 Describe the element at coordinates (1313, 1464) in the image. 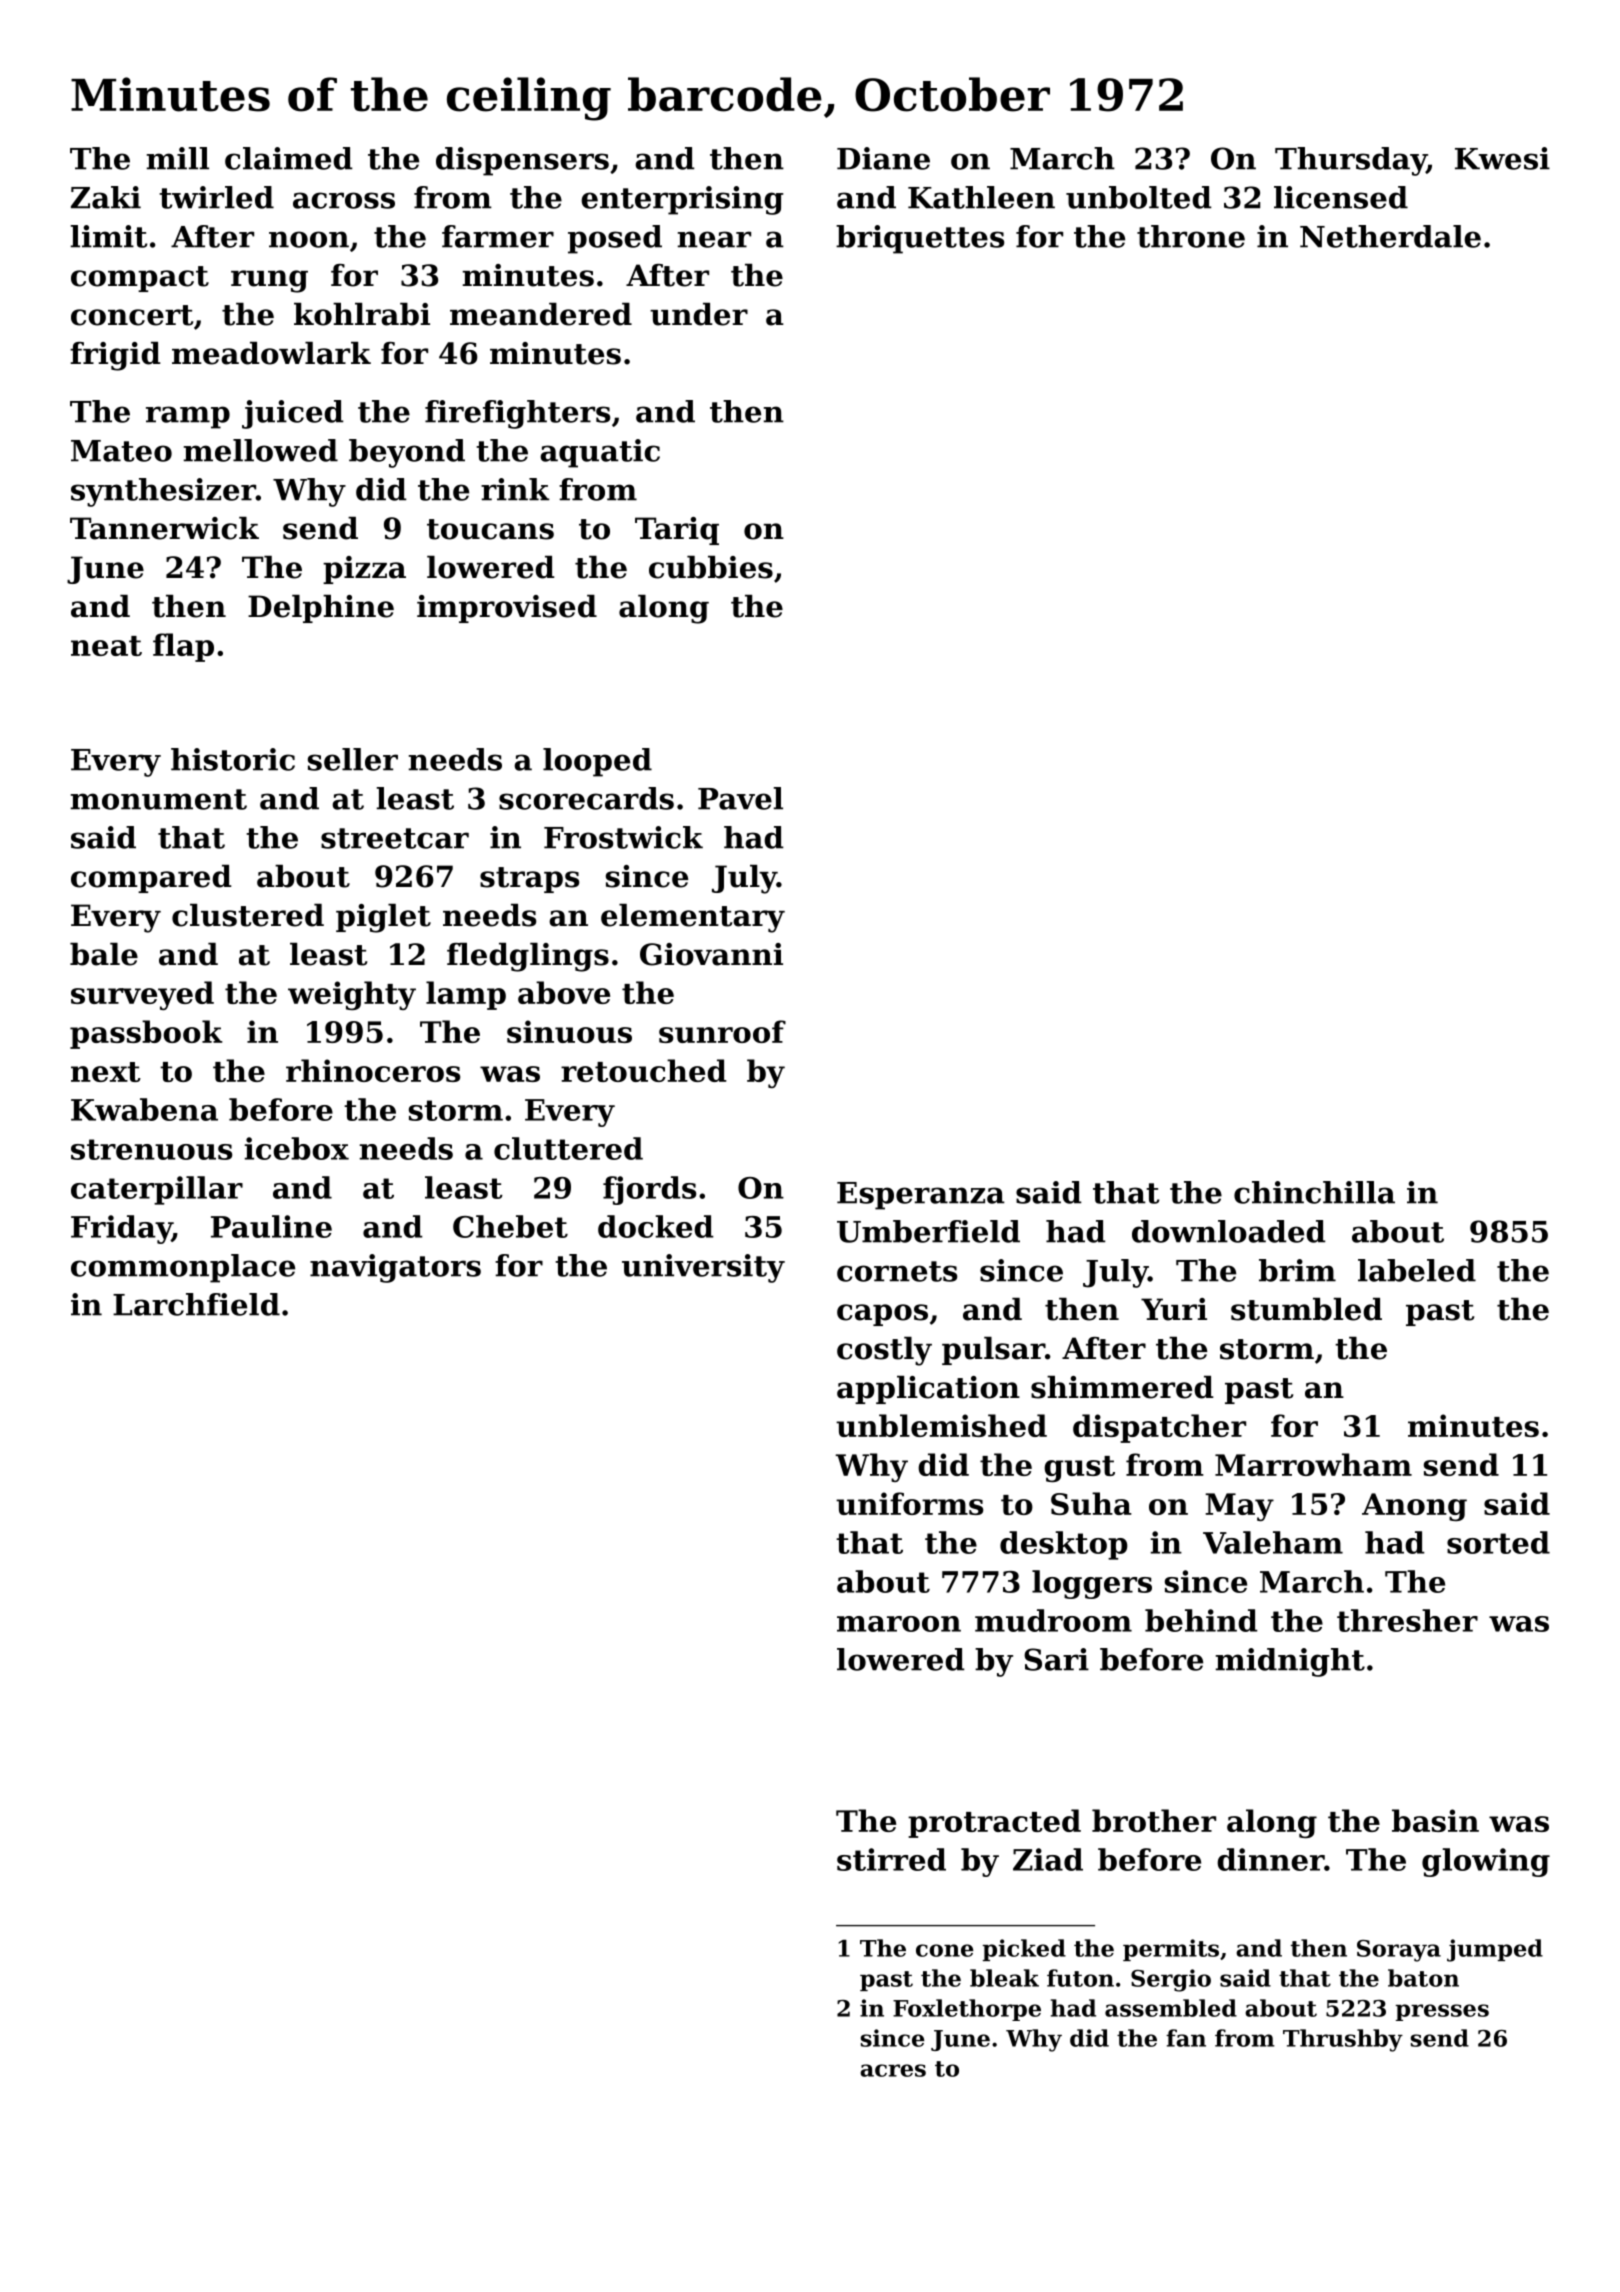

I see `Marrowham` at that location.
